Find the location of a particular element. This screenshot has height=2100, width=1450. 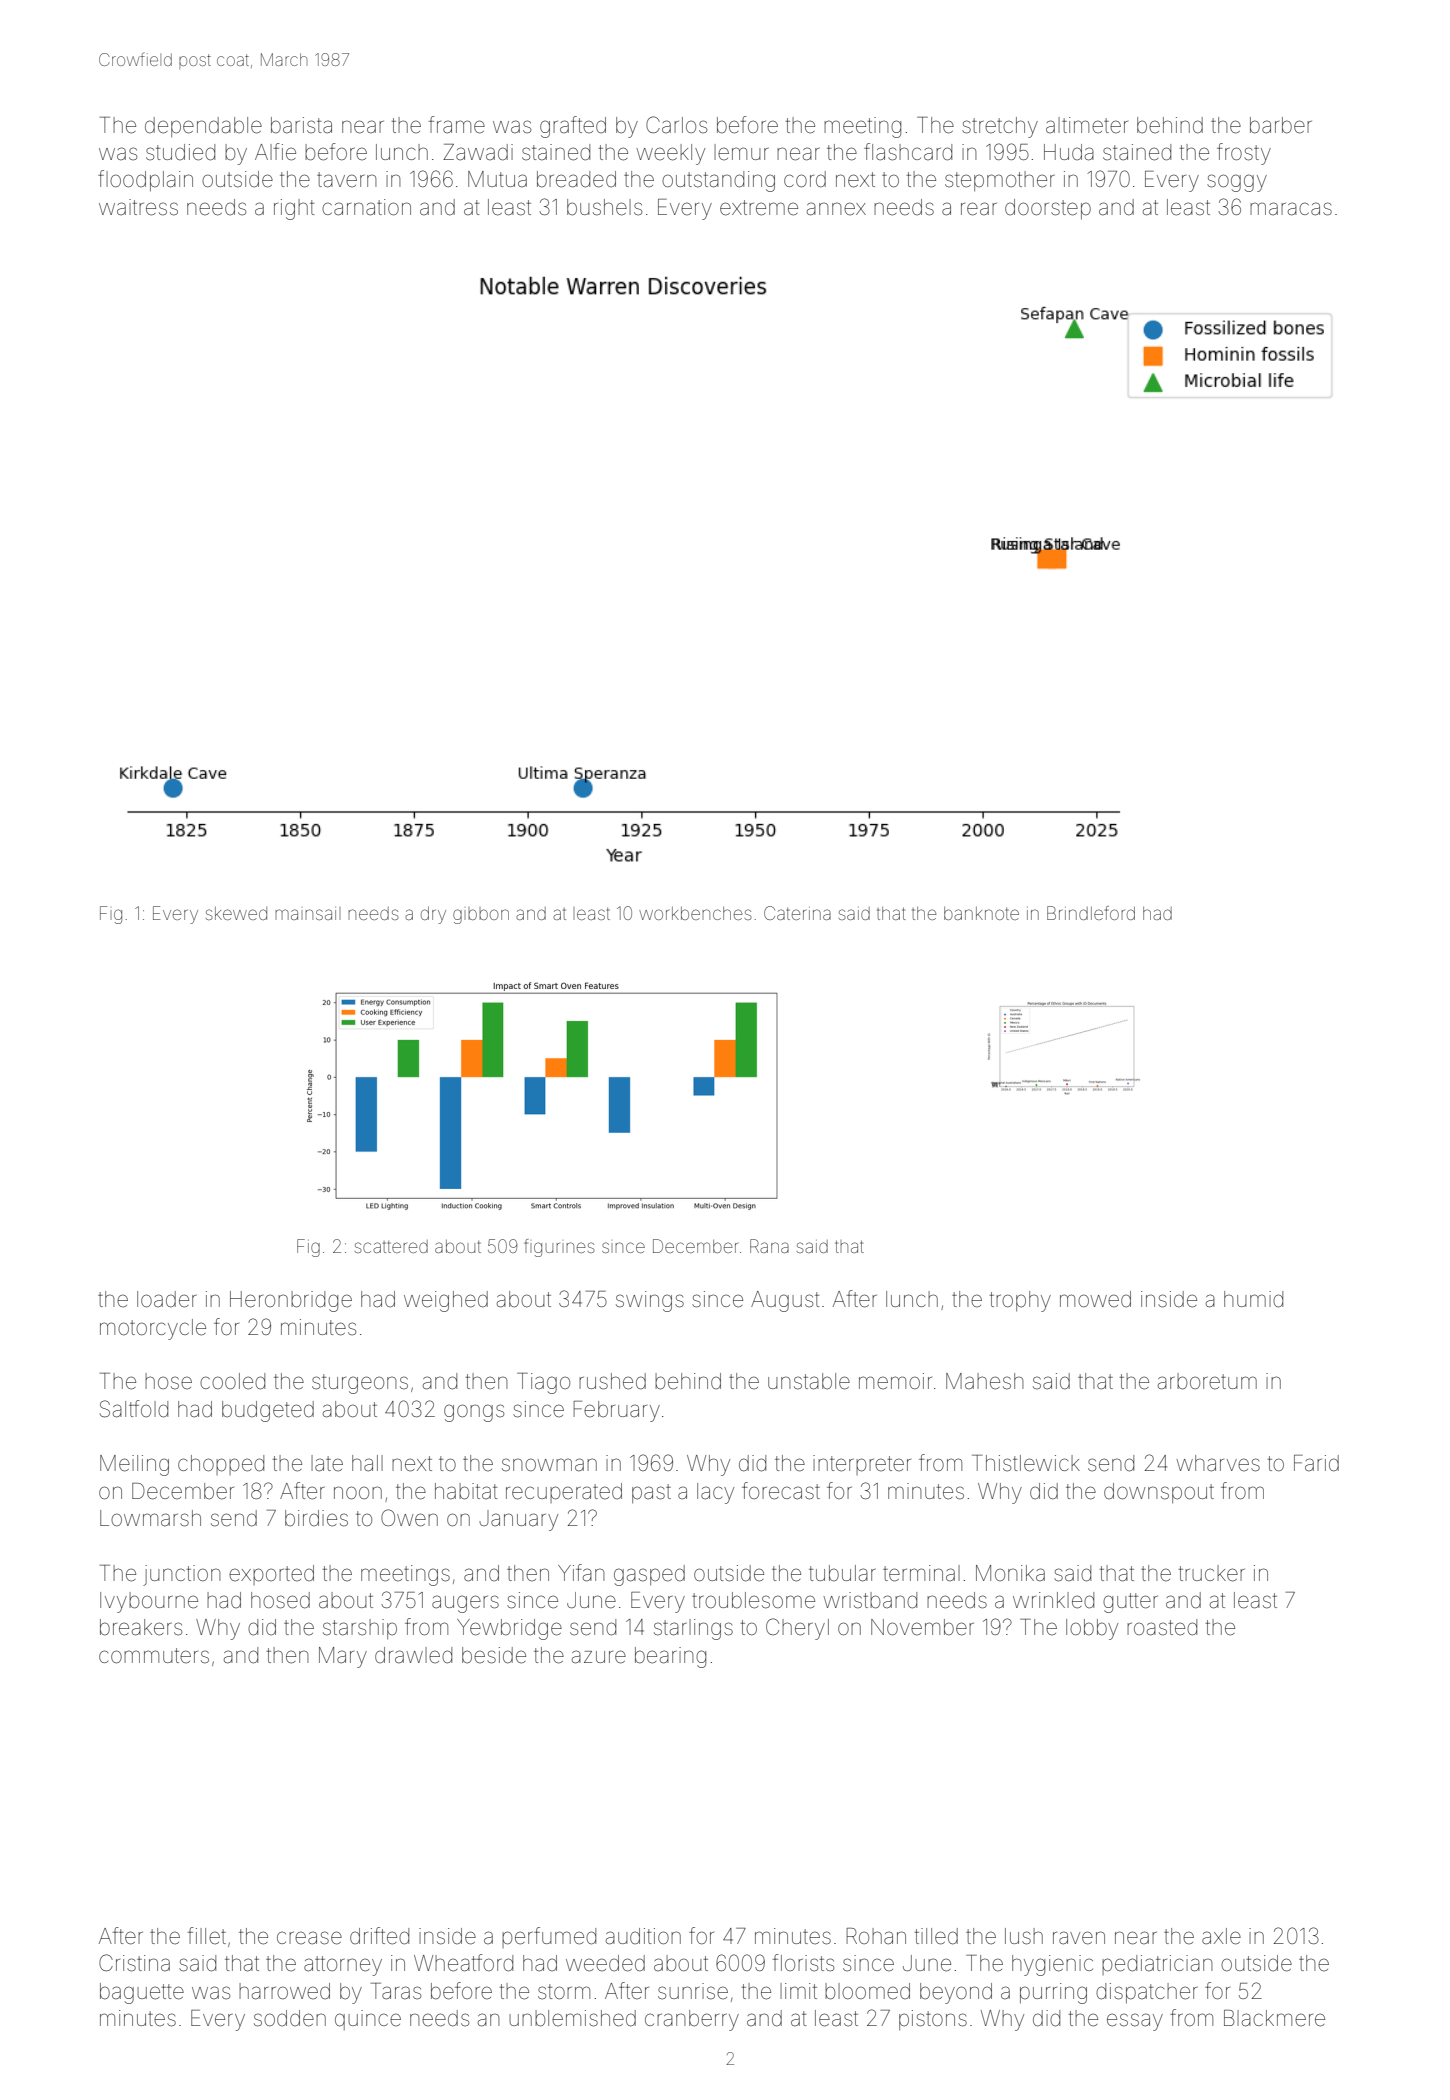

Owen is located at coordinates (409, 1518).
